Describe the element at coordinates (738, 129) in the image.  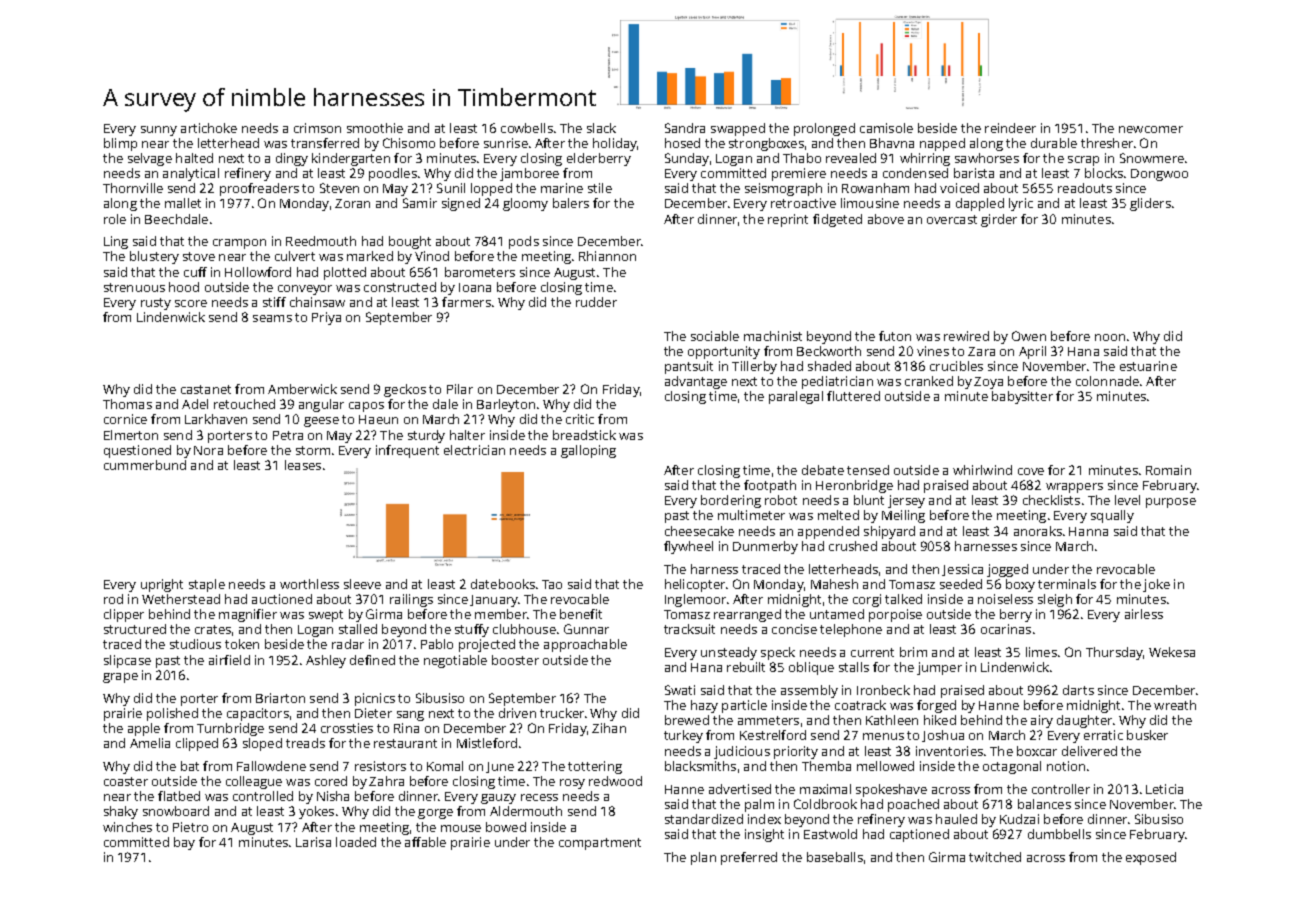
I see `swapped` at that location.
